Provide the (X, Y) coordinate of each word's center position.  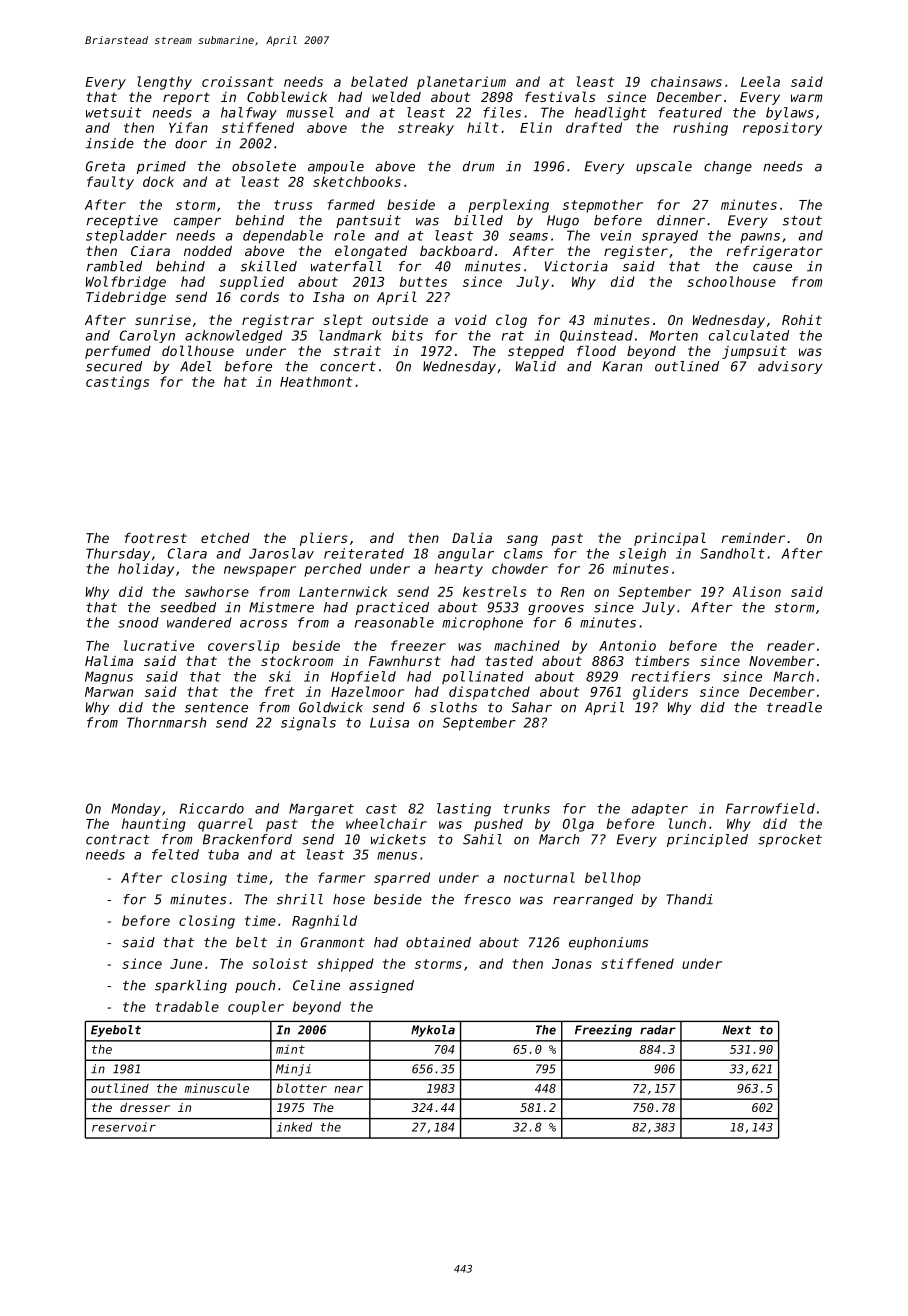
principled (707, 840)
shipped (345, 965)
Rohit (802, 320)
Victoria (576, 266)
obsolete (264, 166)
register (636, 252)
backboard (456, 251)
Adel (196, 366)
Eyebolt (116, 1031)
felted (175, 854)
